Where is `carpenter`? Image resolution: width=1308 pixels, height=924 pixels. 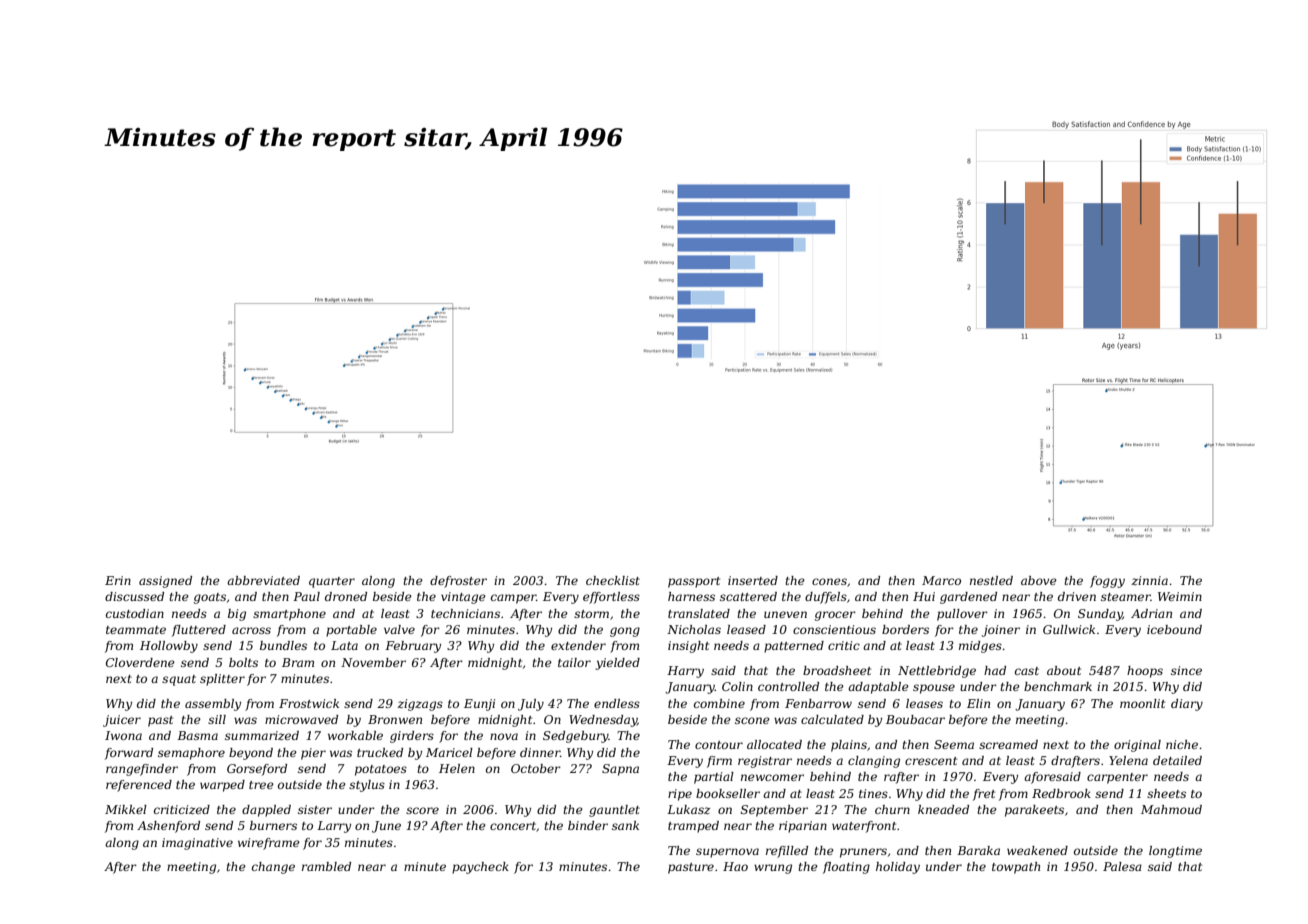 carpenter is located at coordinates (1117, 778).
